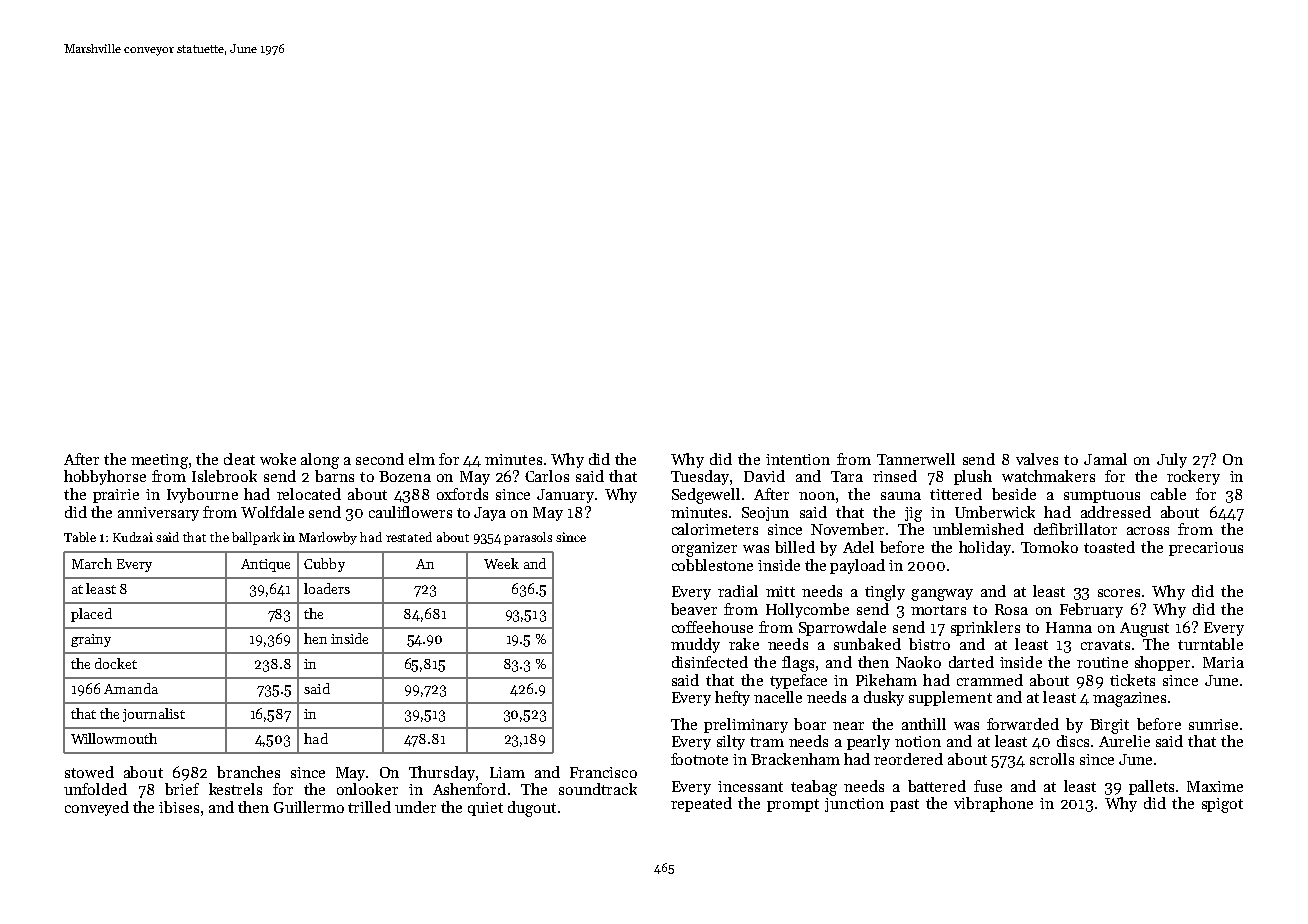 The height and width of the screenshot is (924, 1308). I want to click on branches, so click(248, 772).
